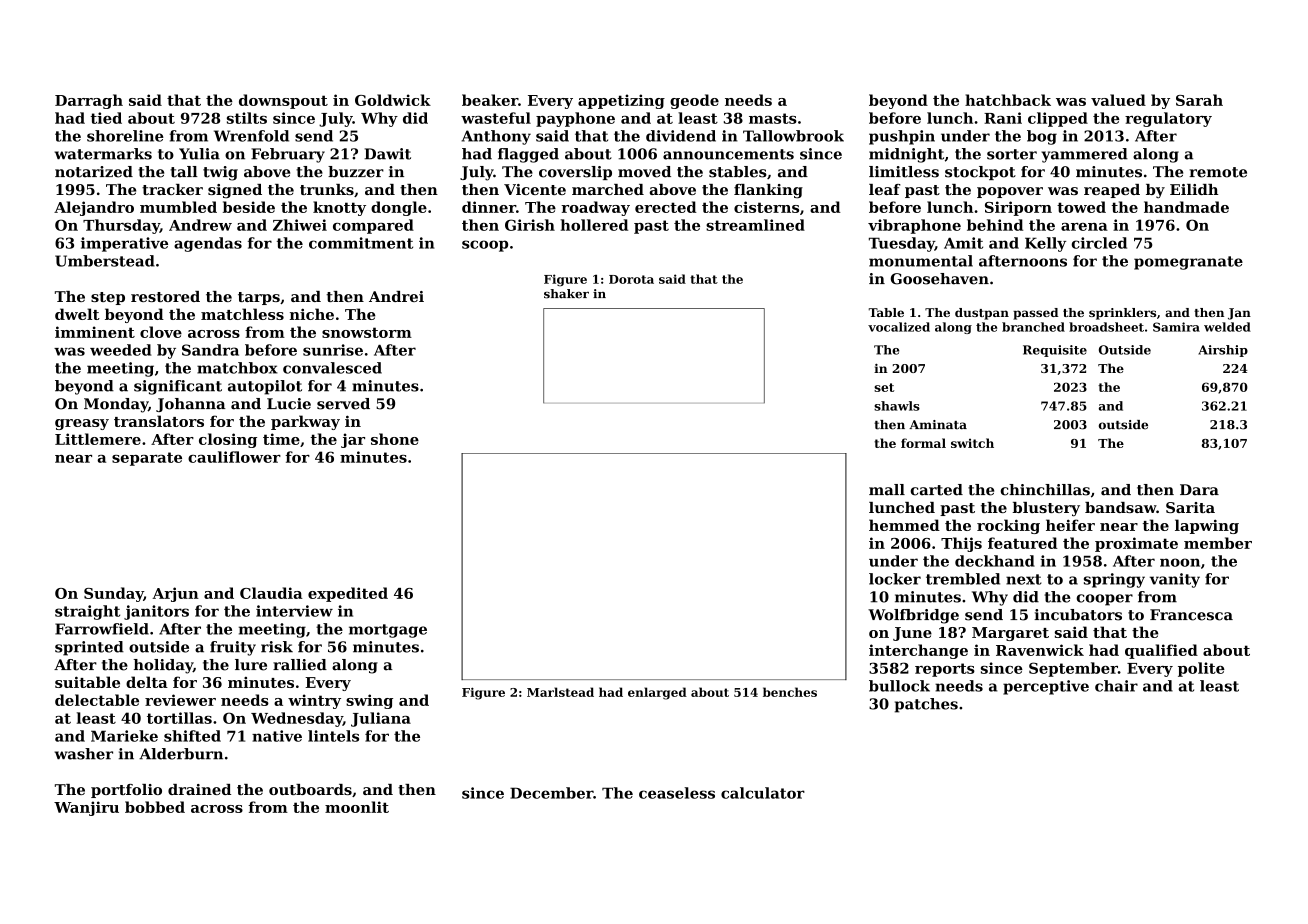 Image resolution: width=1308 pixels, height=924 pixels. Describe the element at coordinates (247, 118) in the document. I see `stilts` at that location.
